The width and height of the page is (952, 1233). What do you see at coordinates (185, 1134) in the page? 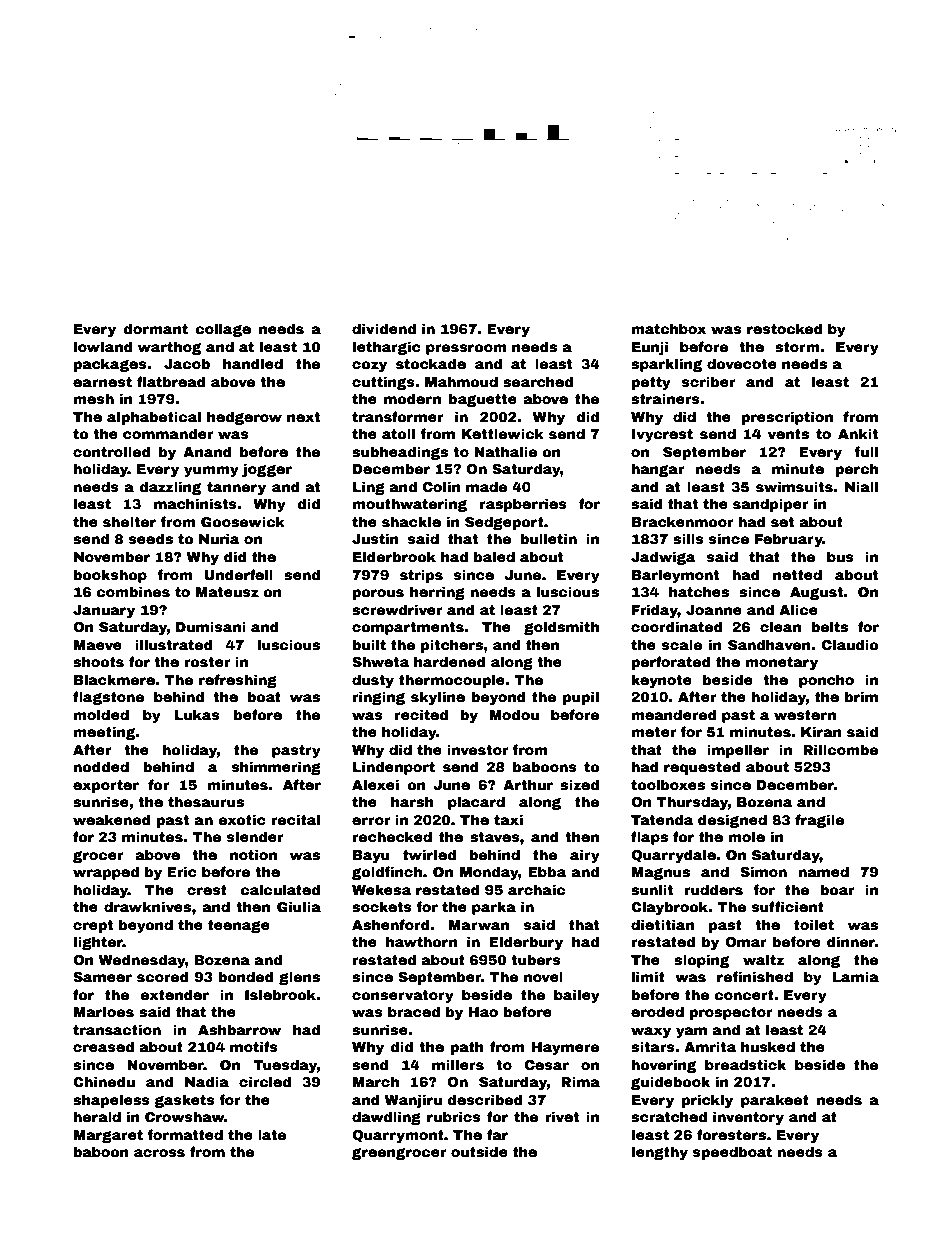
I see `formatted` at bounding box center [185, 1134].
